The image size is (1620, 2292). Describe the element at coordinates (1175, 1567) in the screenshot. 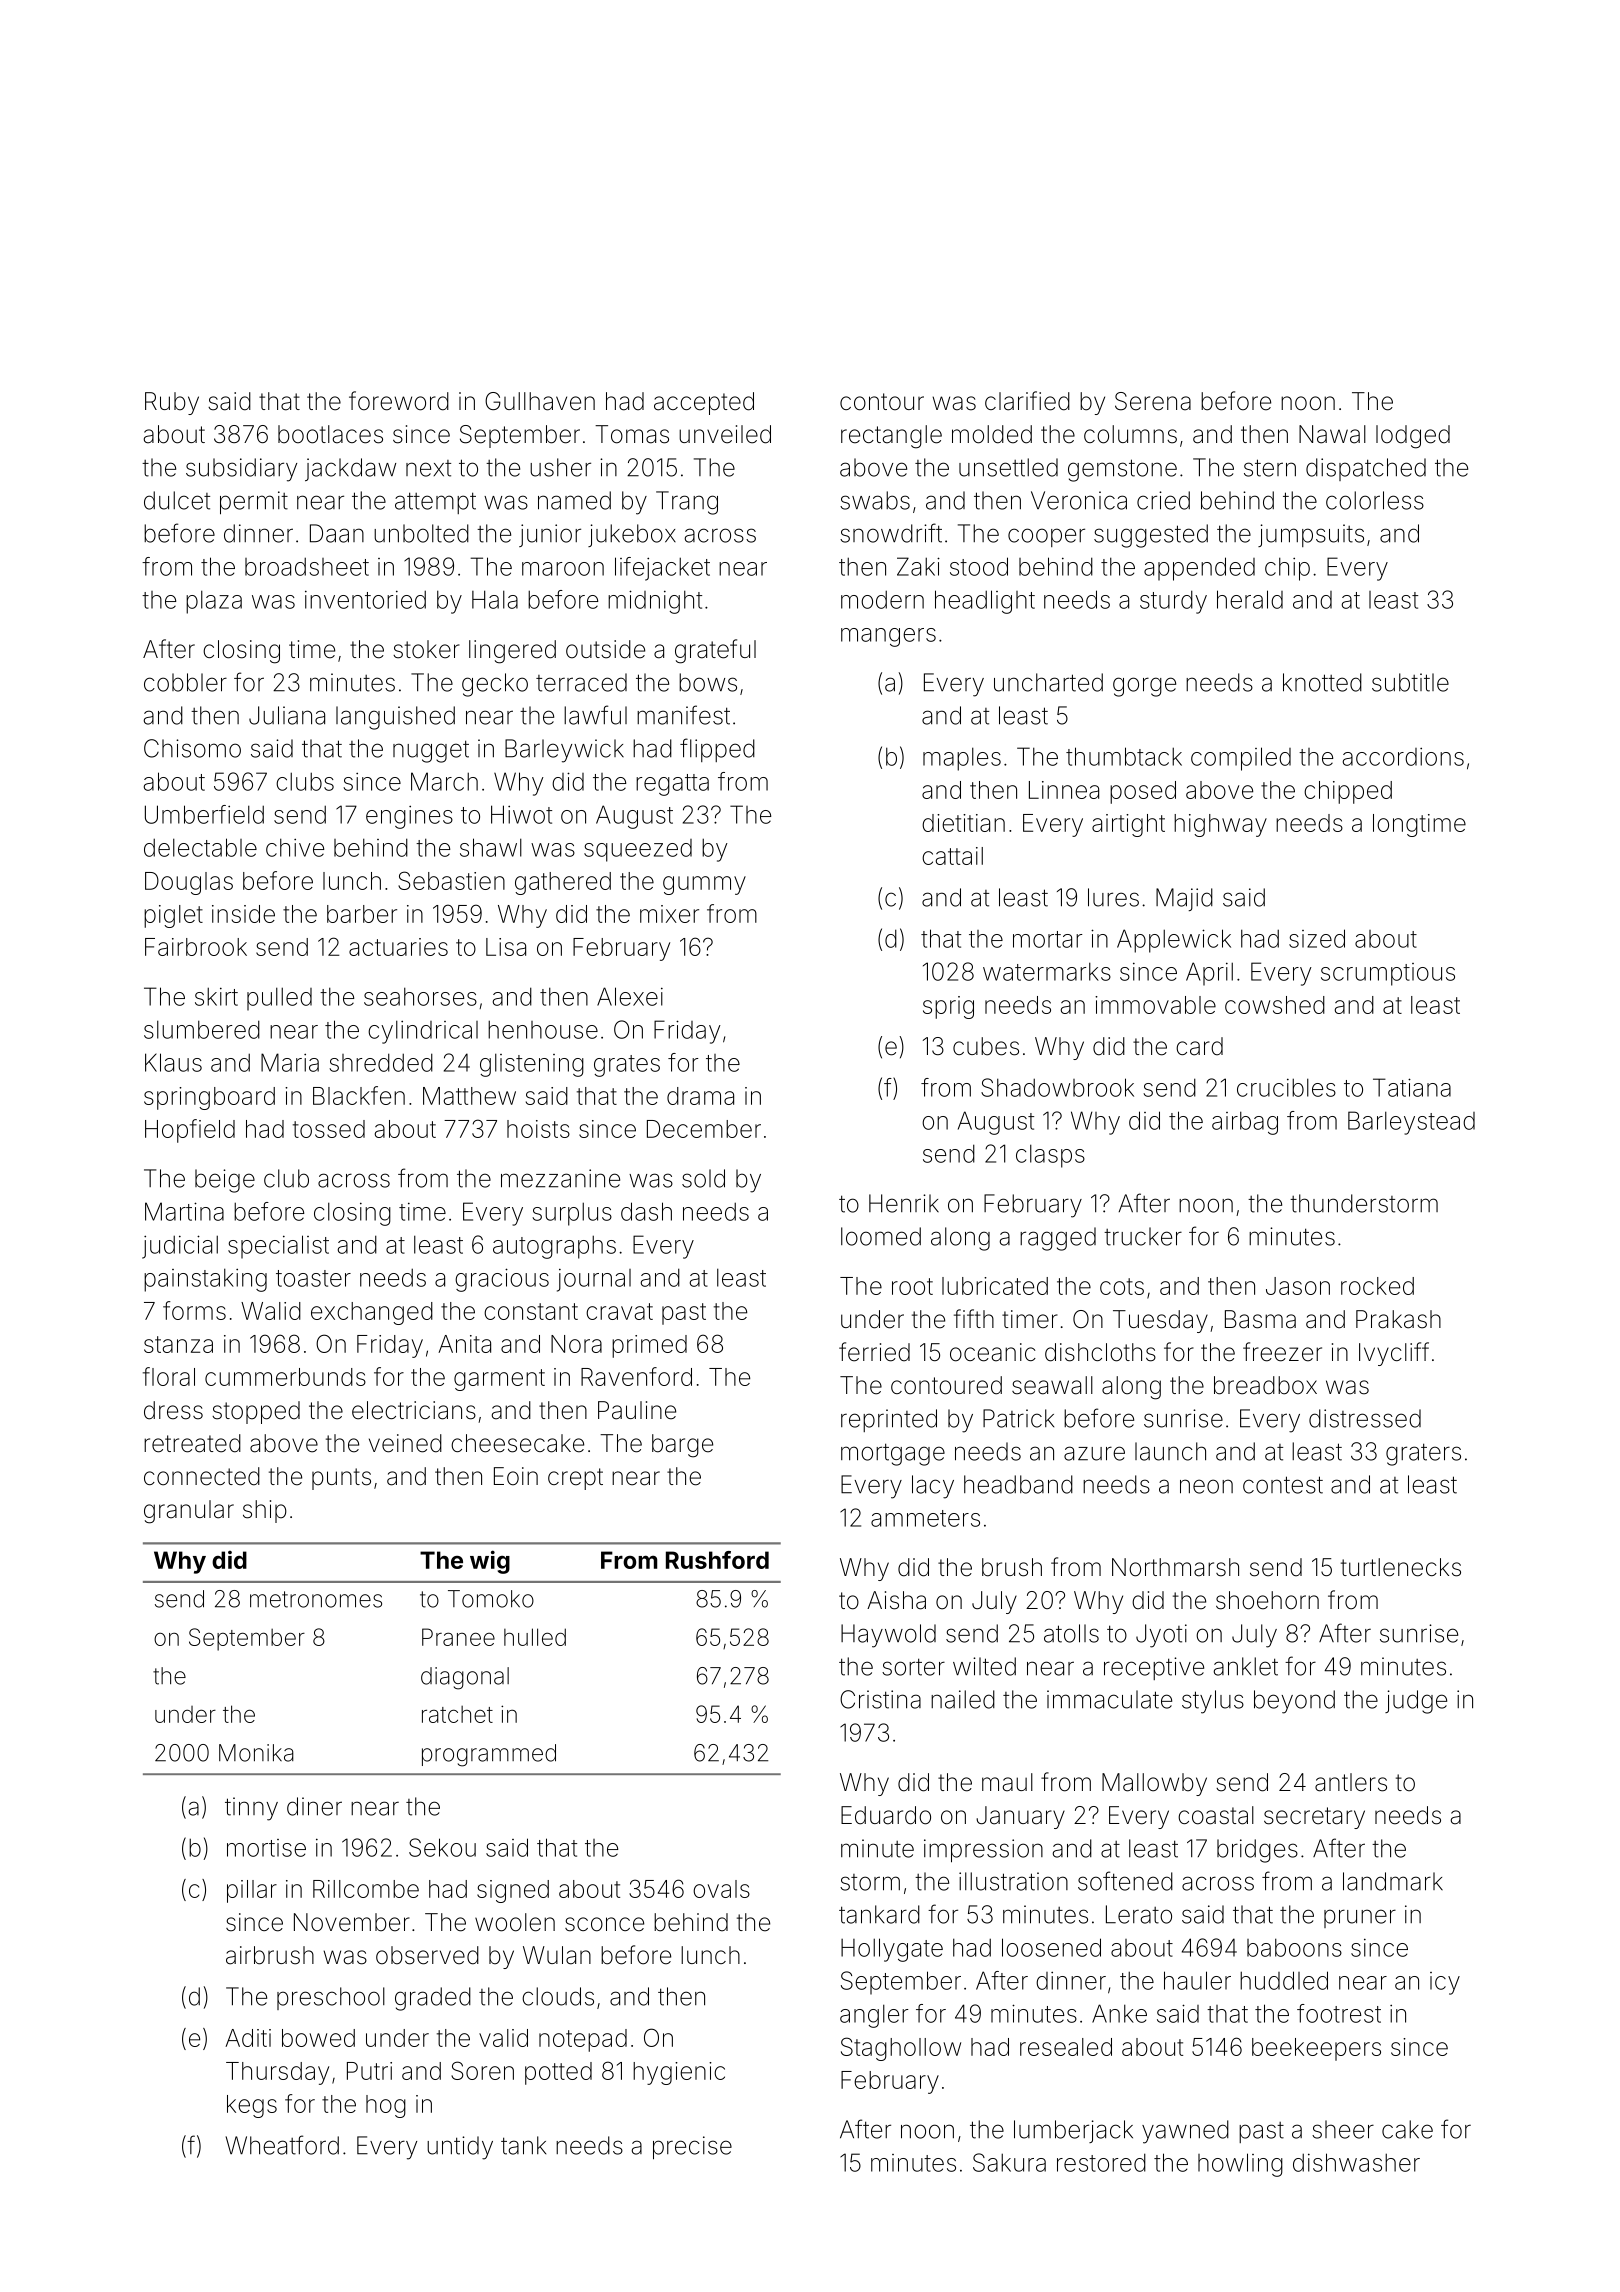

I see `Northmarsh` at that location.
